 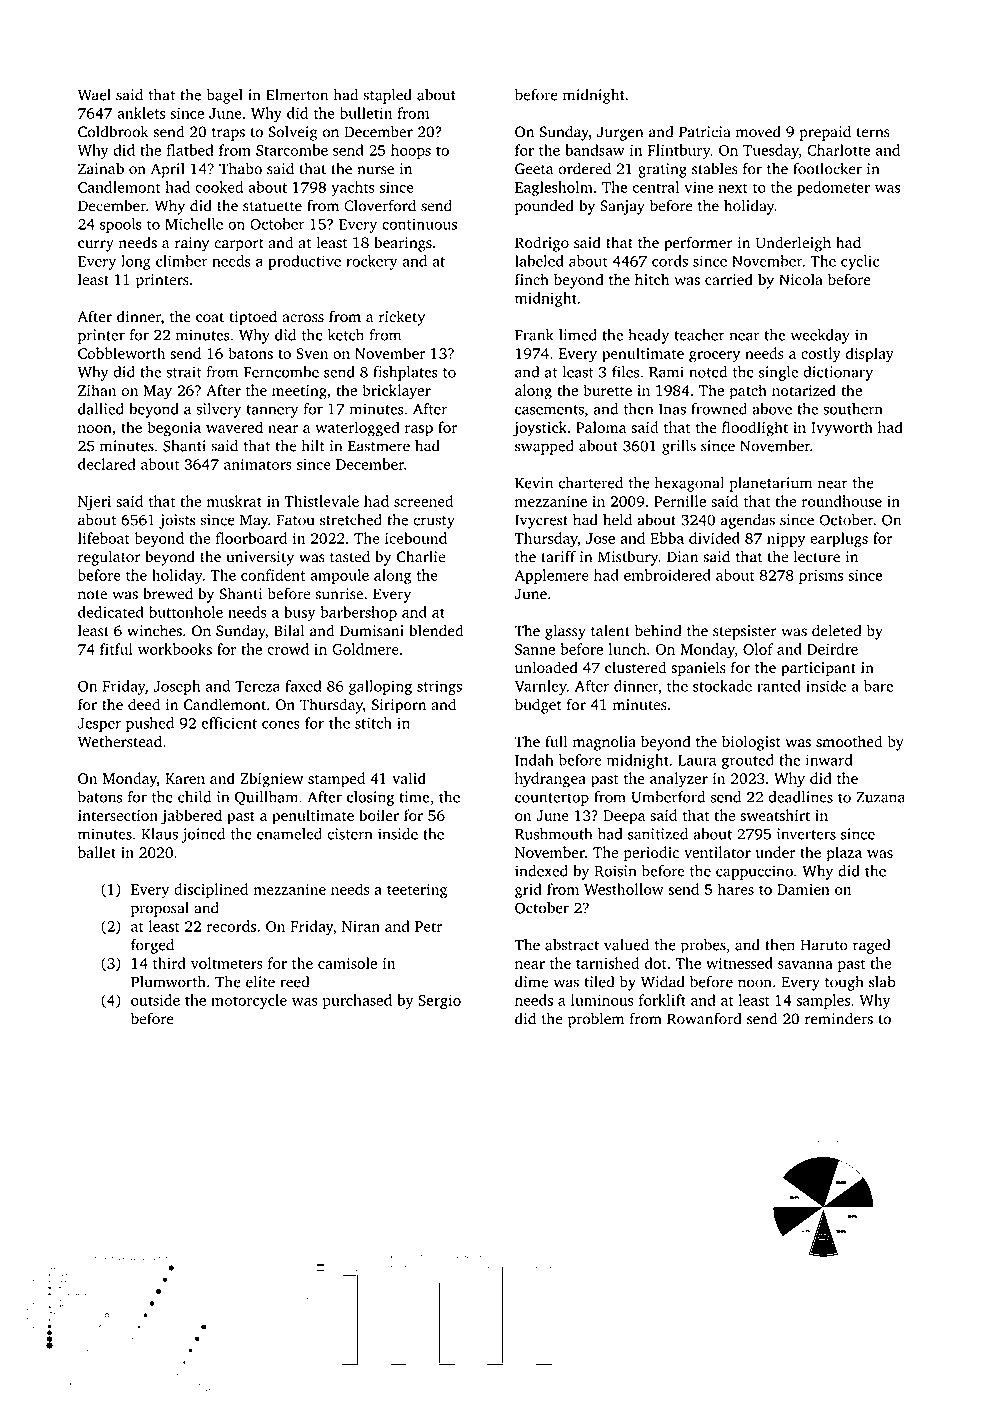 What do you see at coordinates (251, 538) in the document?
I see `floorboard` at bounding box center [251, 538].
